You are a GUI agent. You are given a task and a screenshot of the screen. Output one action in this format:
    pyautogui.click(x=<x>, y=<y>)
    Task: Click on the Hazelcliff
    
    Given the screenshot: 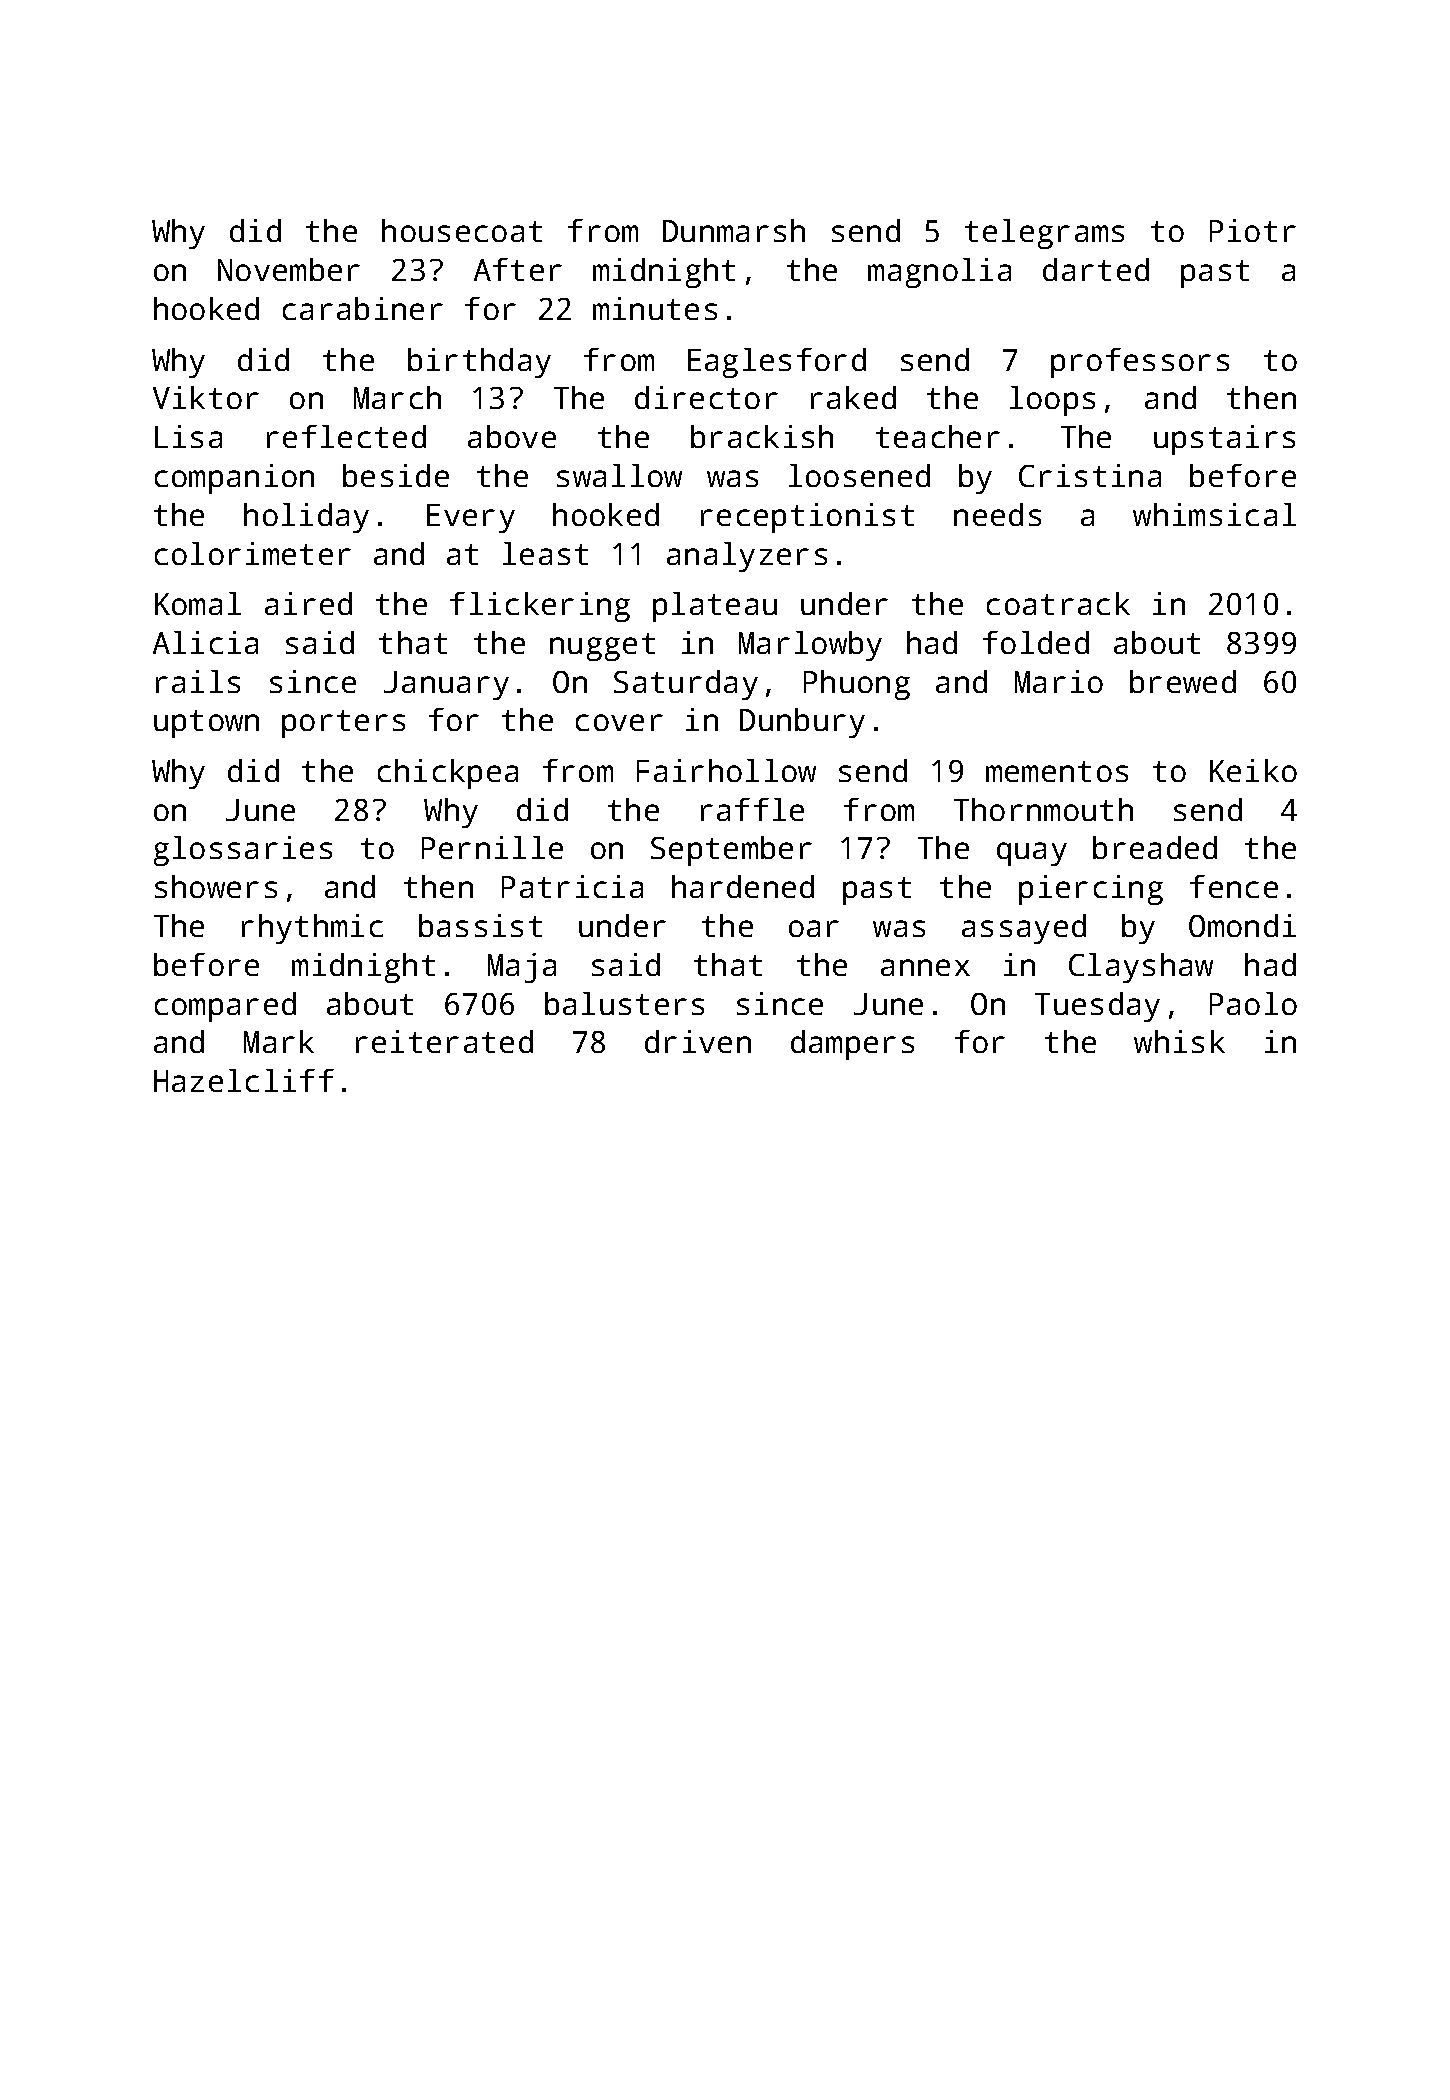 What is the action you would take?
    pyautogui.click(x=244, y=1080)
